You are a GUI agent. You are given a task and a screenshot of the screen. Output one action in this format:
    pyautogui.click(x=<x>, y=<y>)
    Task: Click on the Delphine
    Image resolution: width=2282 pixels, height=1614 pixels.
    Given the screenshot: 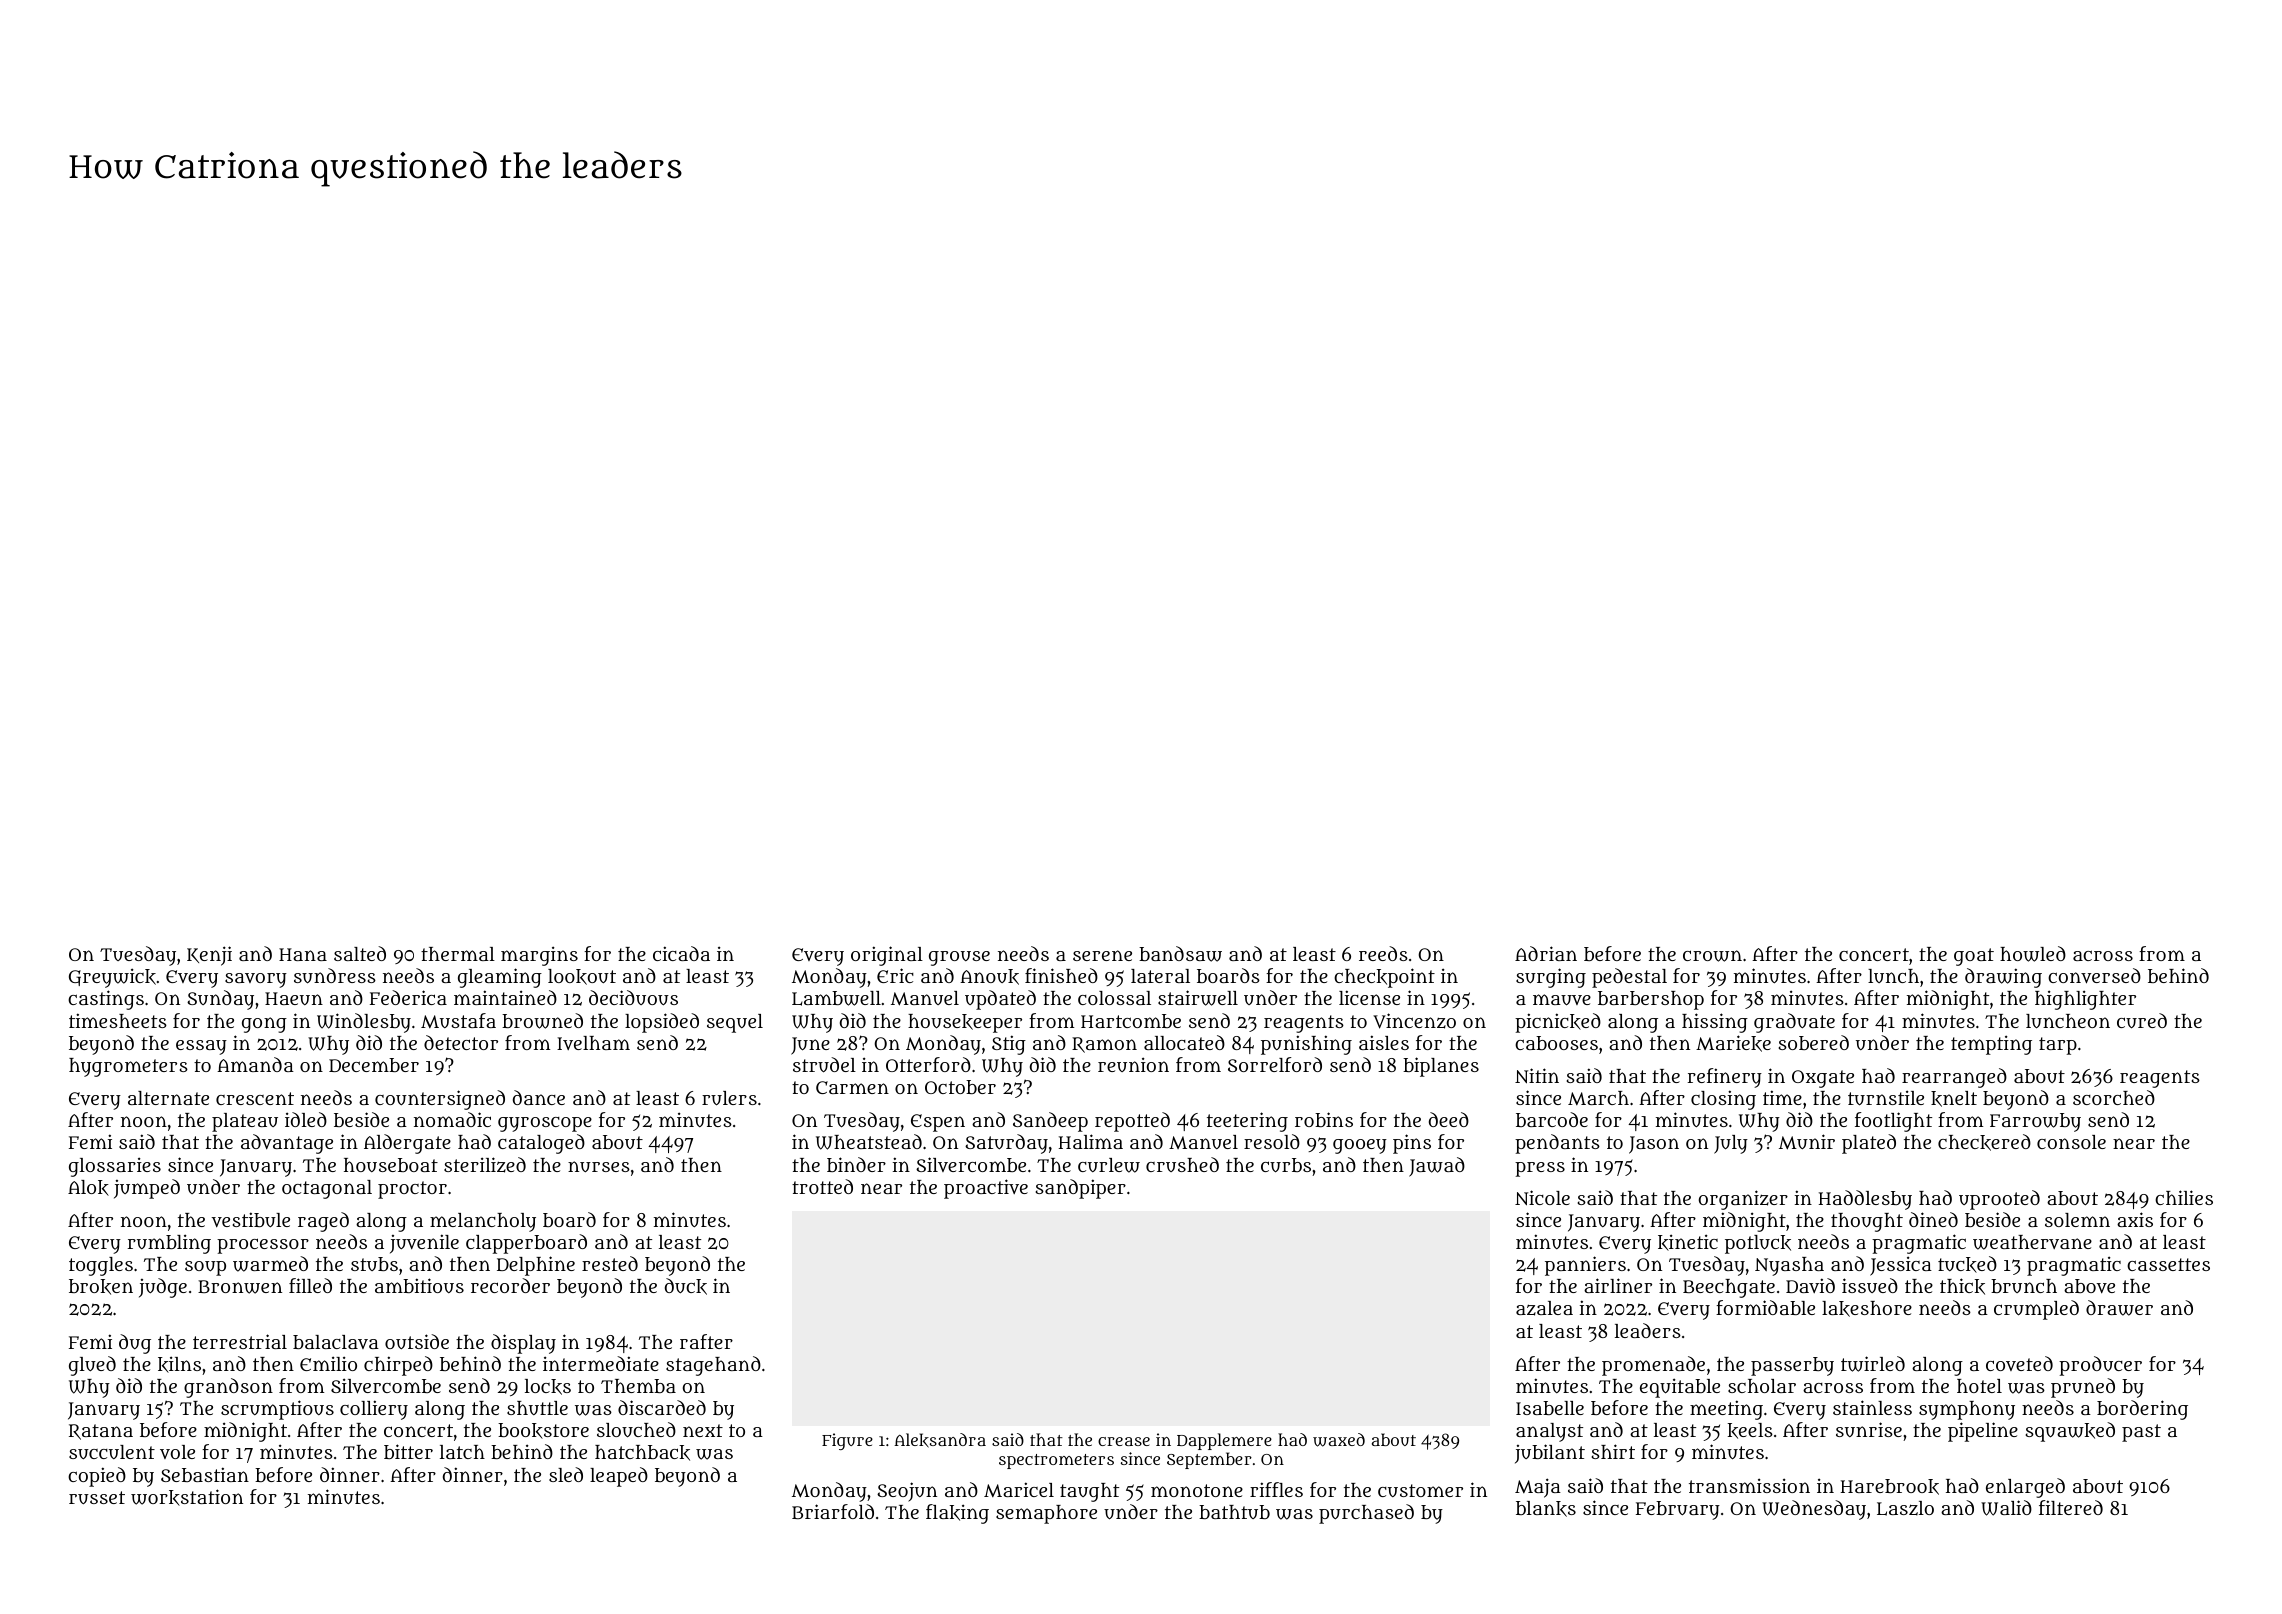 What is the action you would take?
    pyautogui.click(x=536, y=1266)
